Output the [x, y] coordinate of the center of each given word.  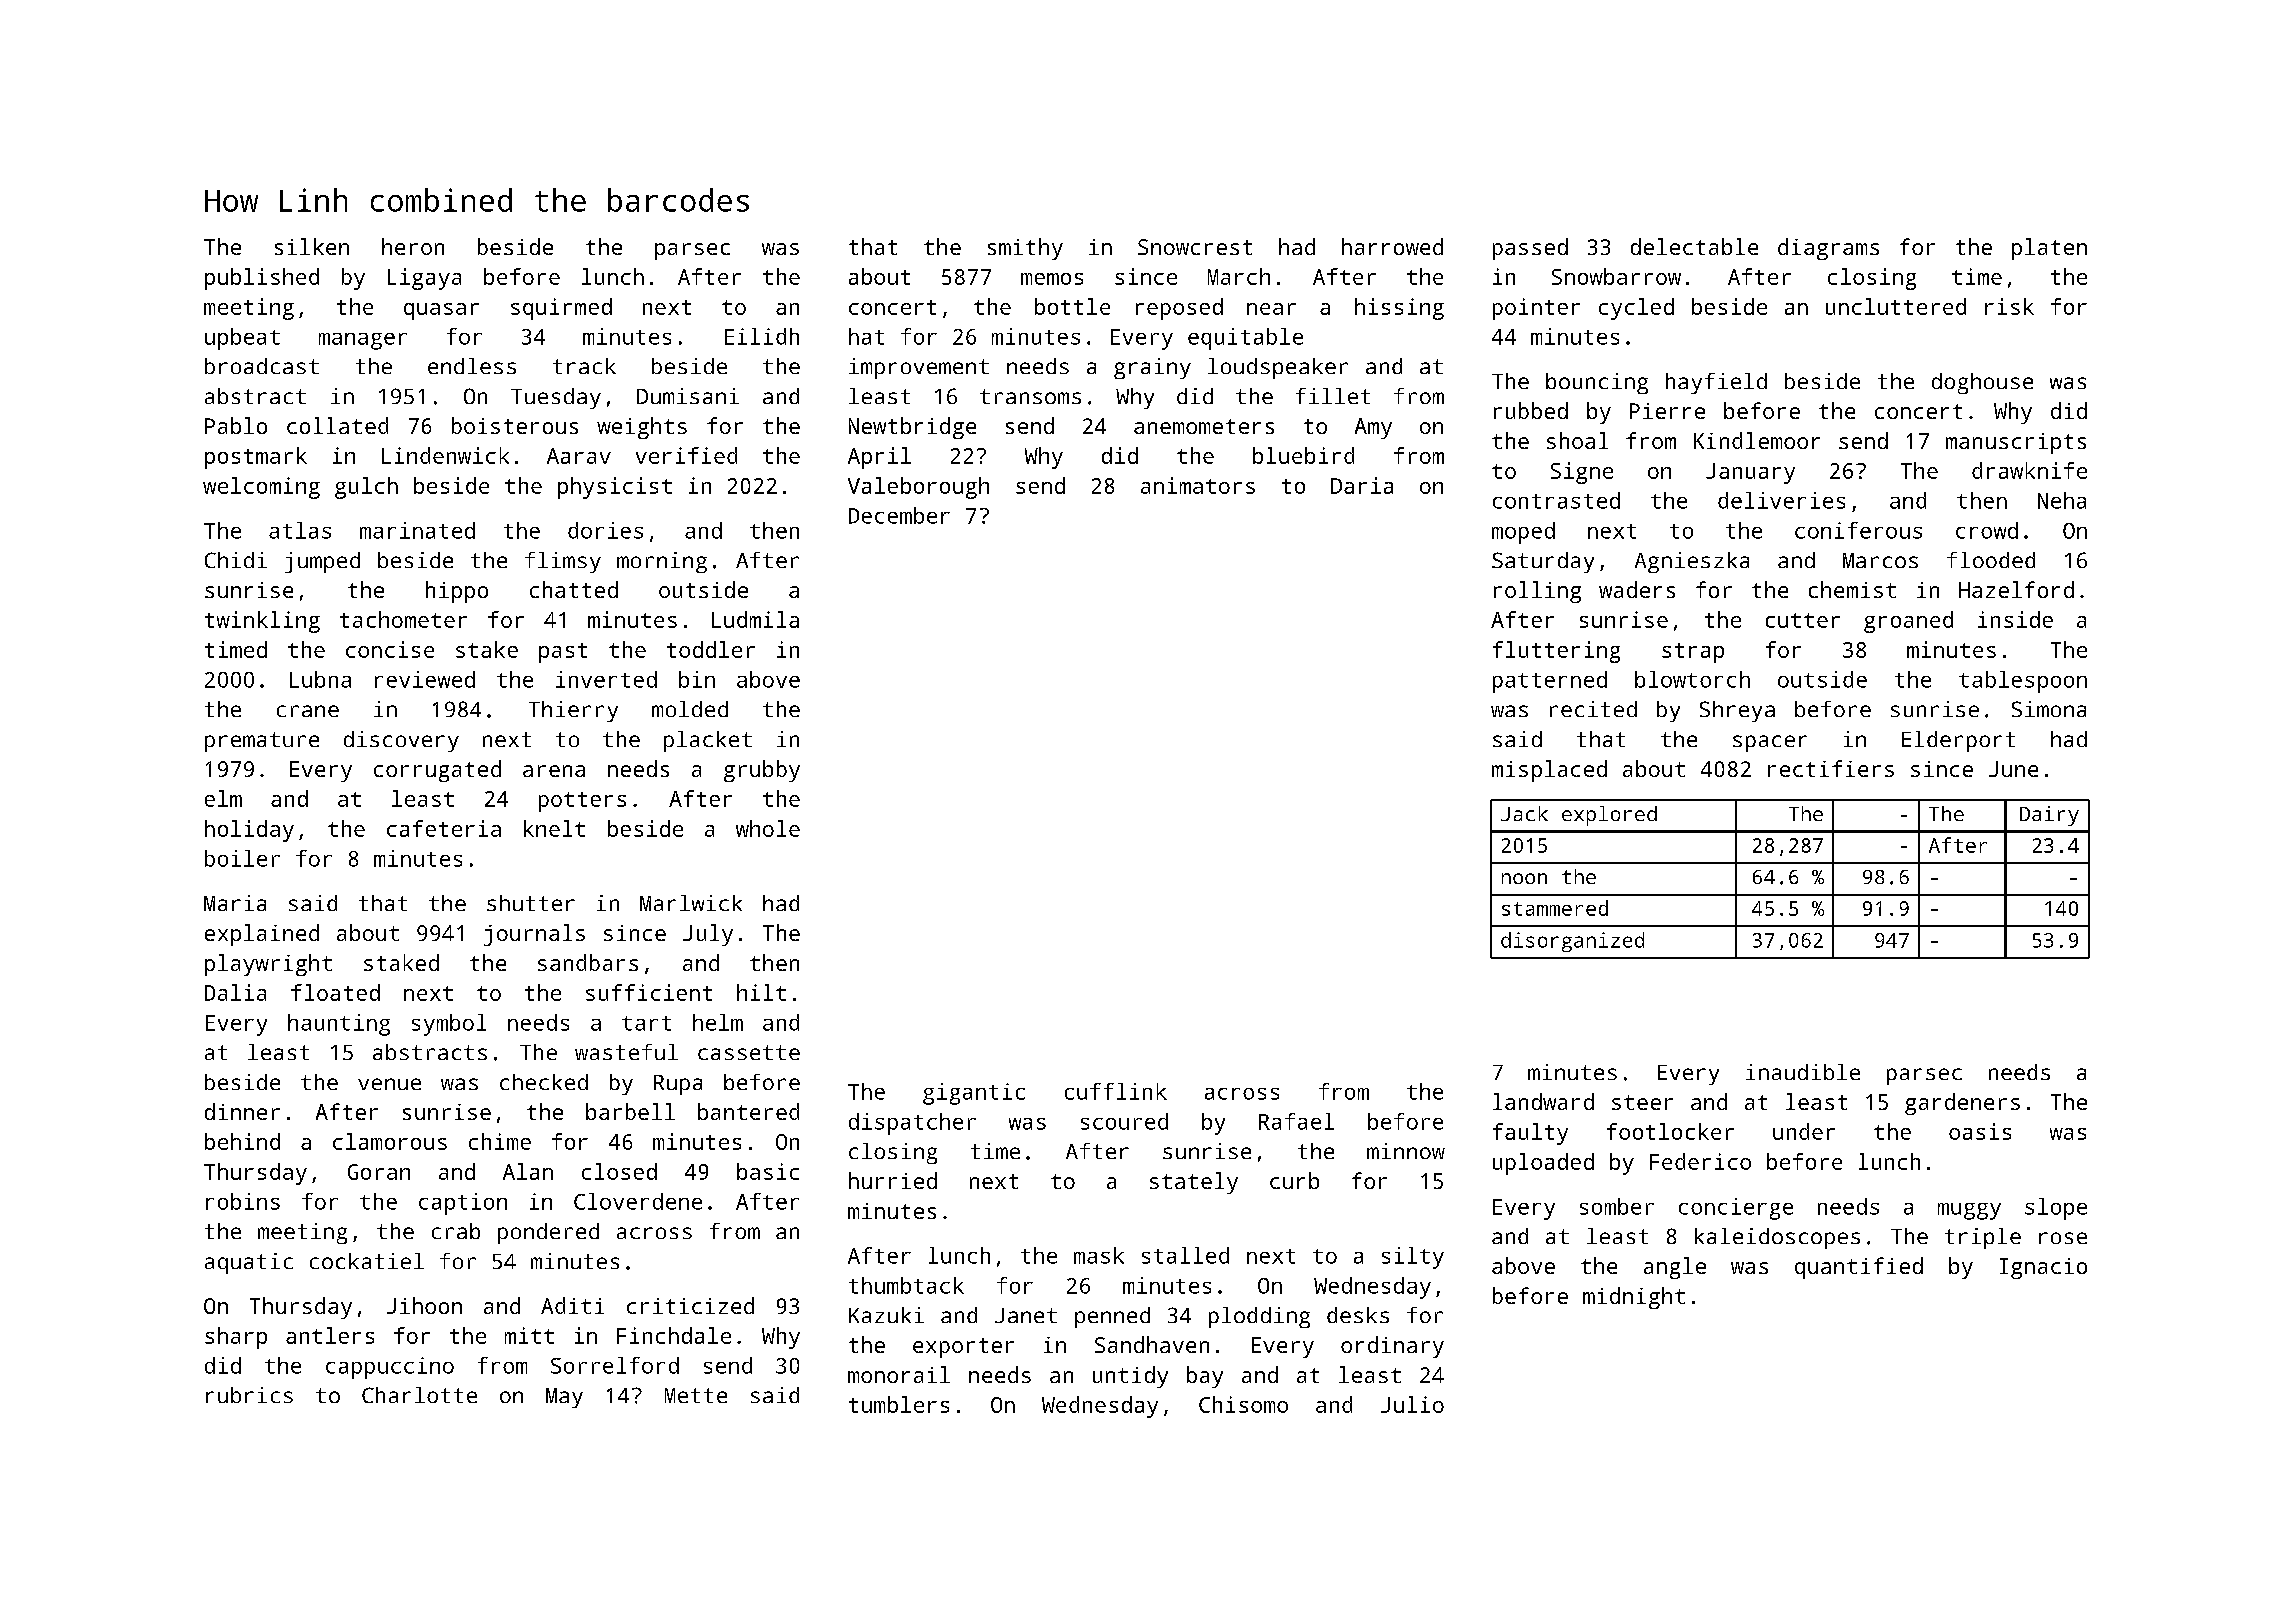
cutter [1803, 620]
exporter [963, 1348]
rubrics [249, 1395]
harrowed [1392, 246]
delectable [1694, 246]
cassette [749, 1052]
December [899, 515]
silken [312, 246]
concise [390, 649]
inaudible [1803, 1072]
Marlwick [691, 903]
